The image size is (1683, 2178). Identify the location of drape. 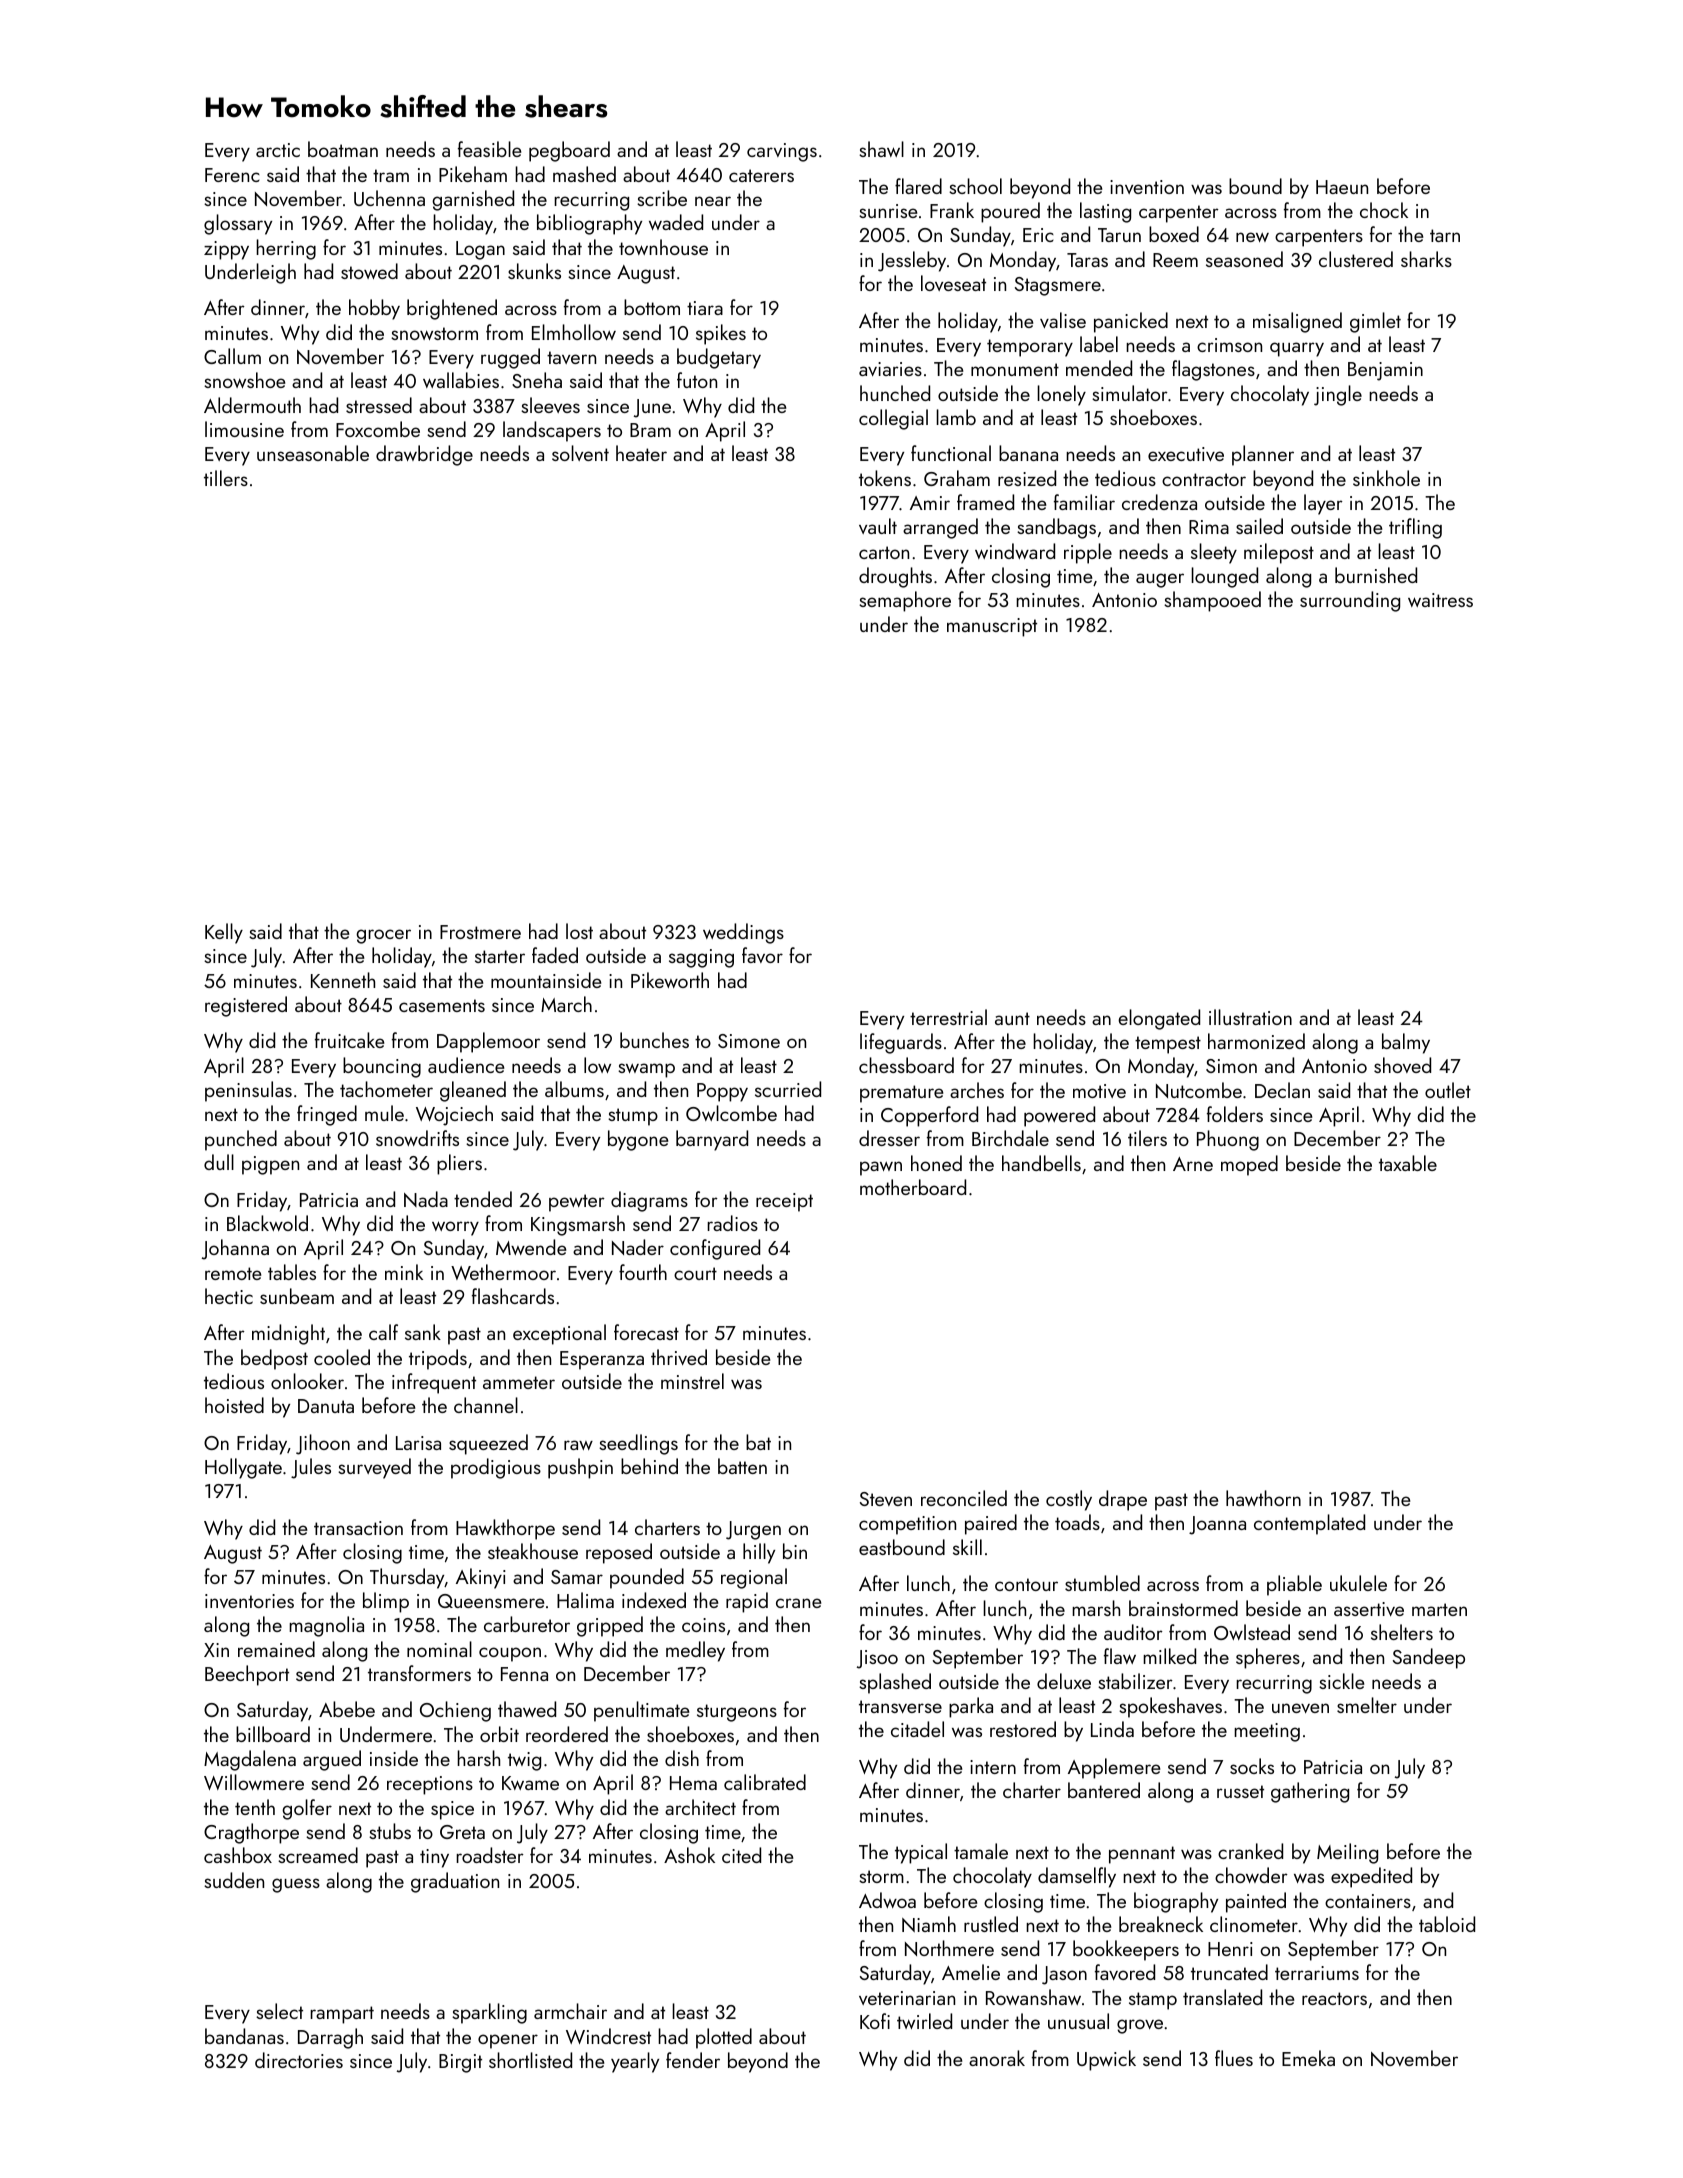
(1123, 1500).
